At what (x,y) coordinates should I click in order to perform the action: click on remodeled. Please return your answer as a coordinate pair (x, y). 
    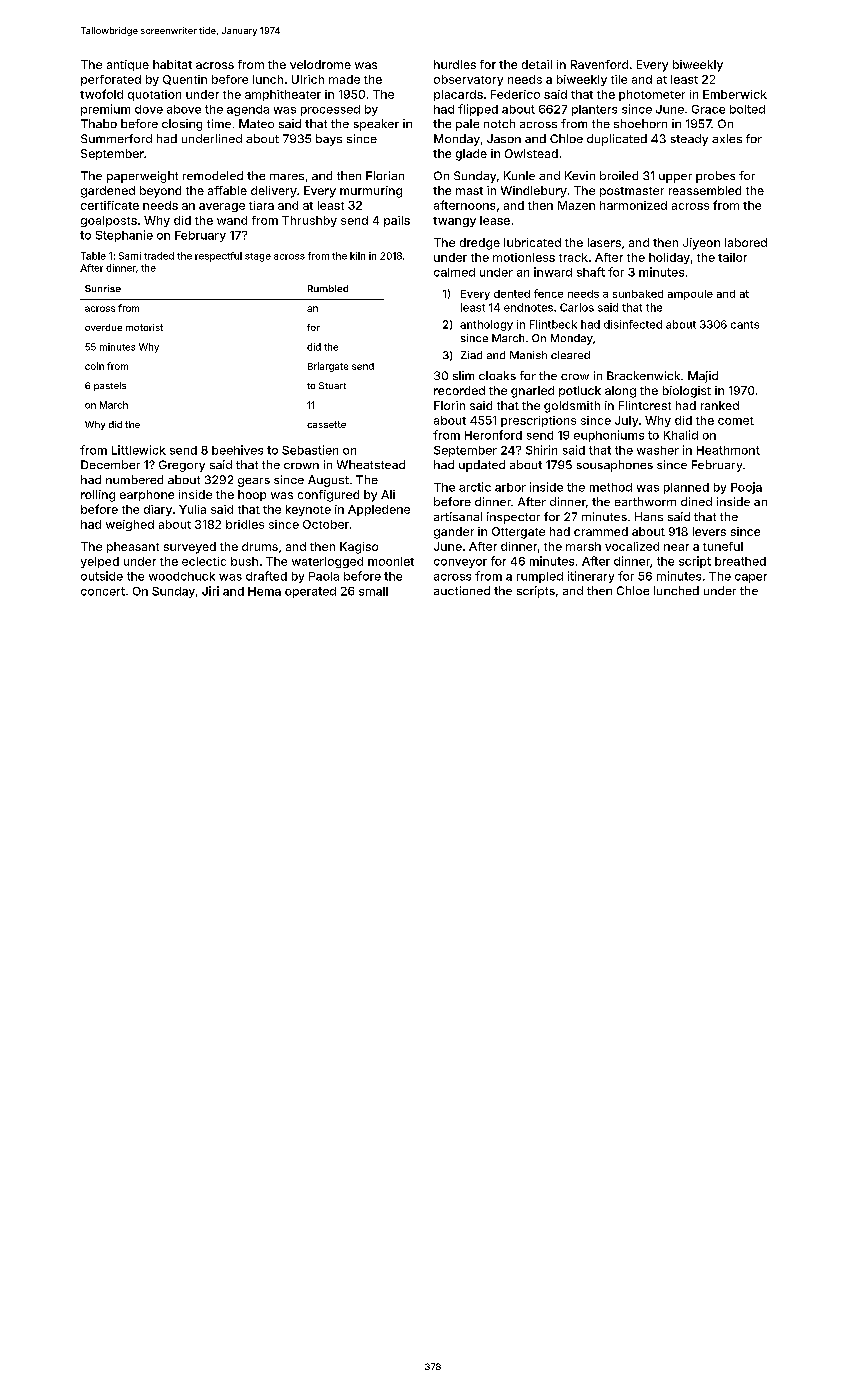
    Looking at the image, I should click on (213, 175).
